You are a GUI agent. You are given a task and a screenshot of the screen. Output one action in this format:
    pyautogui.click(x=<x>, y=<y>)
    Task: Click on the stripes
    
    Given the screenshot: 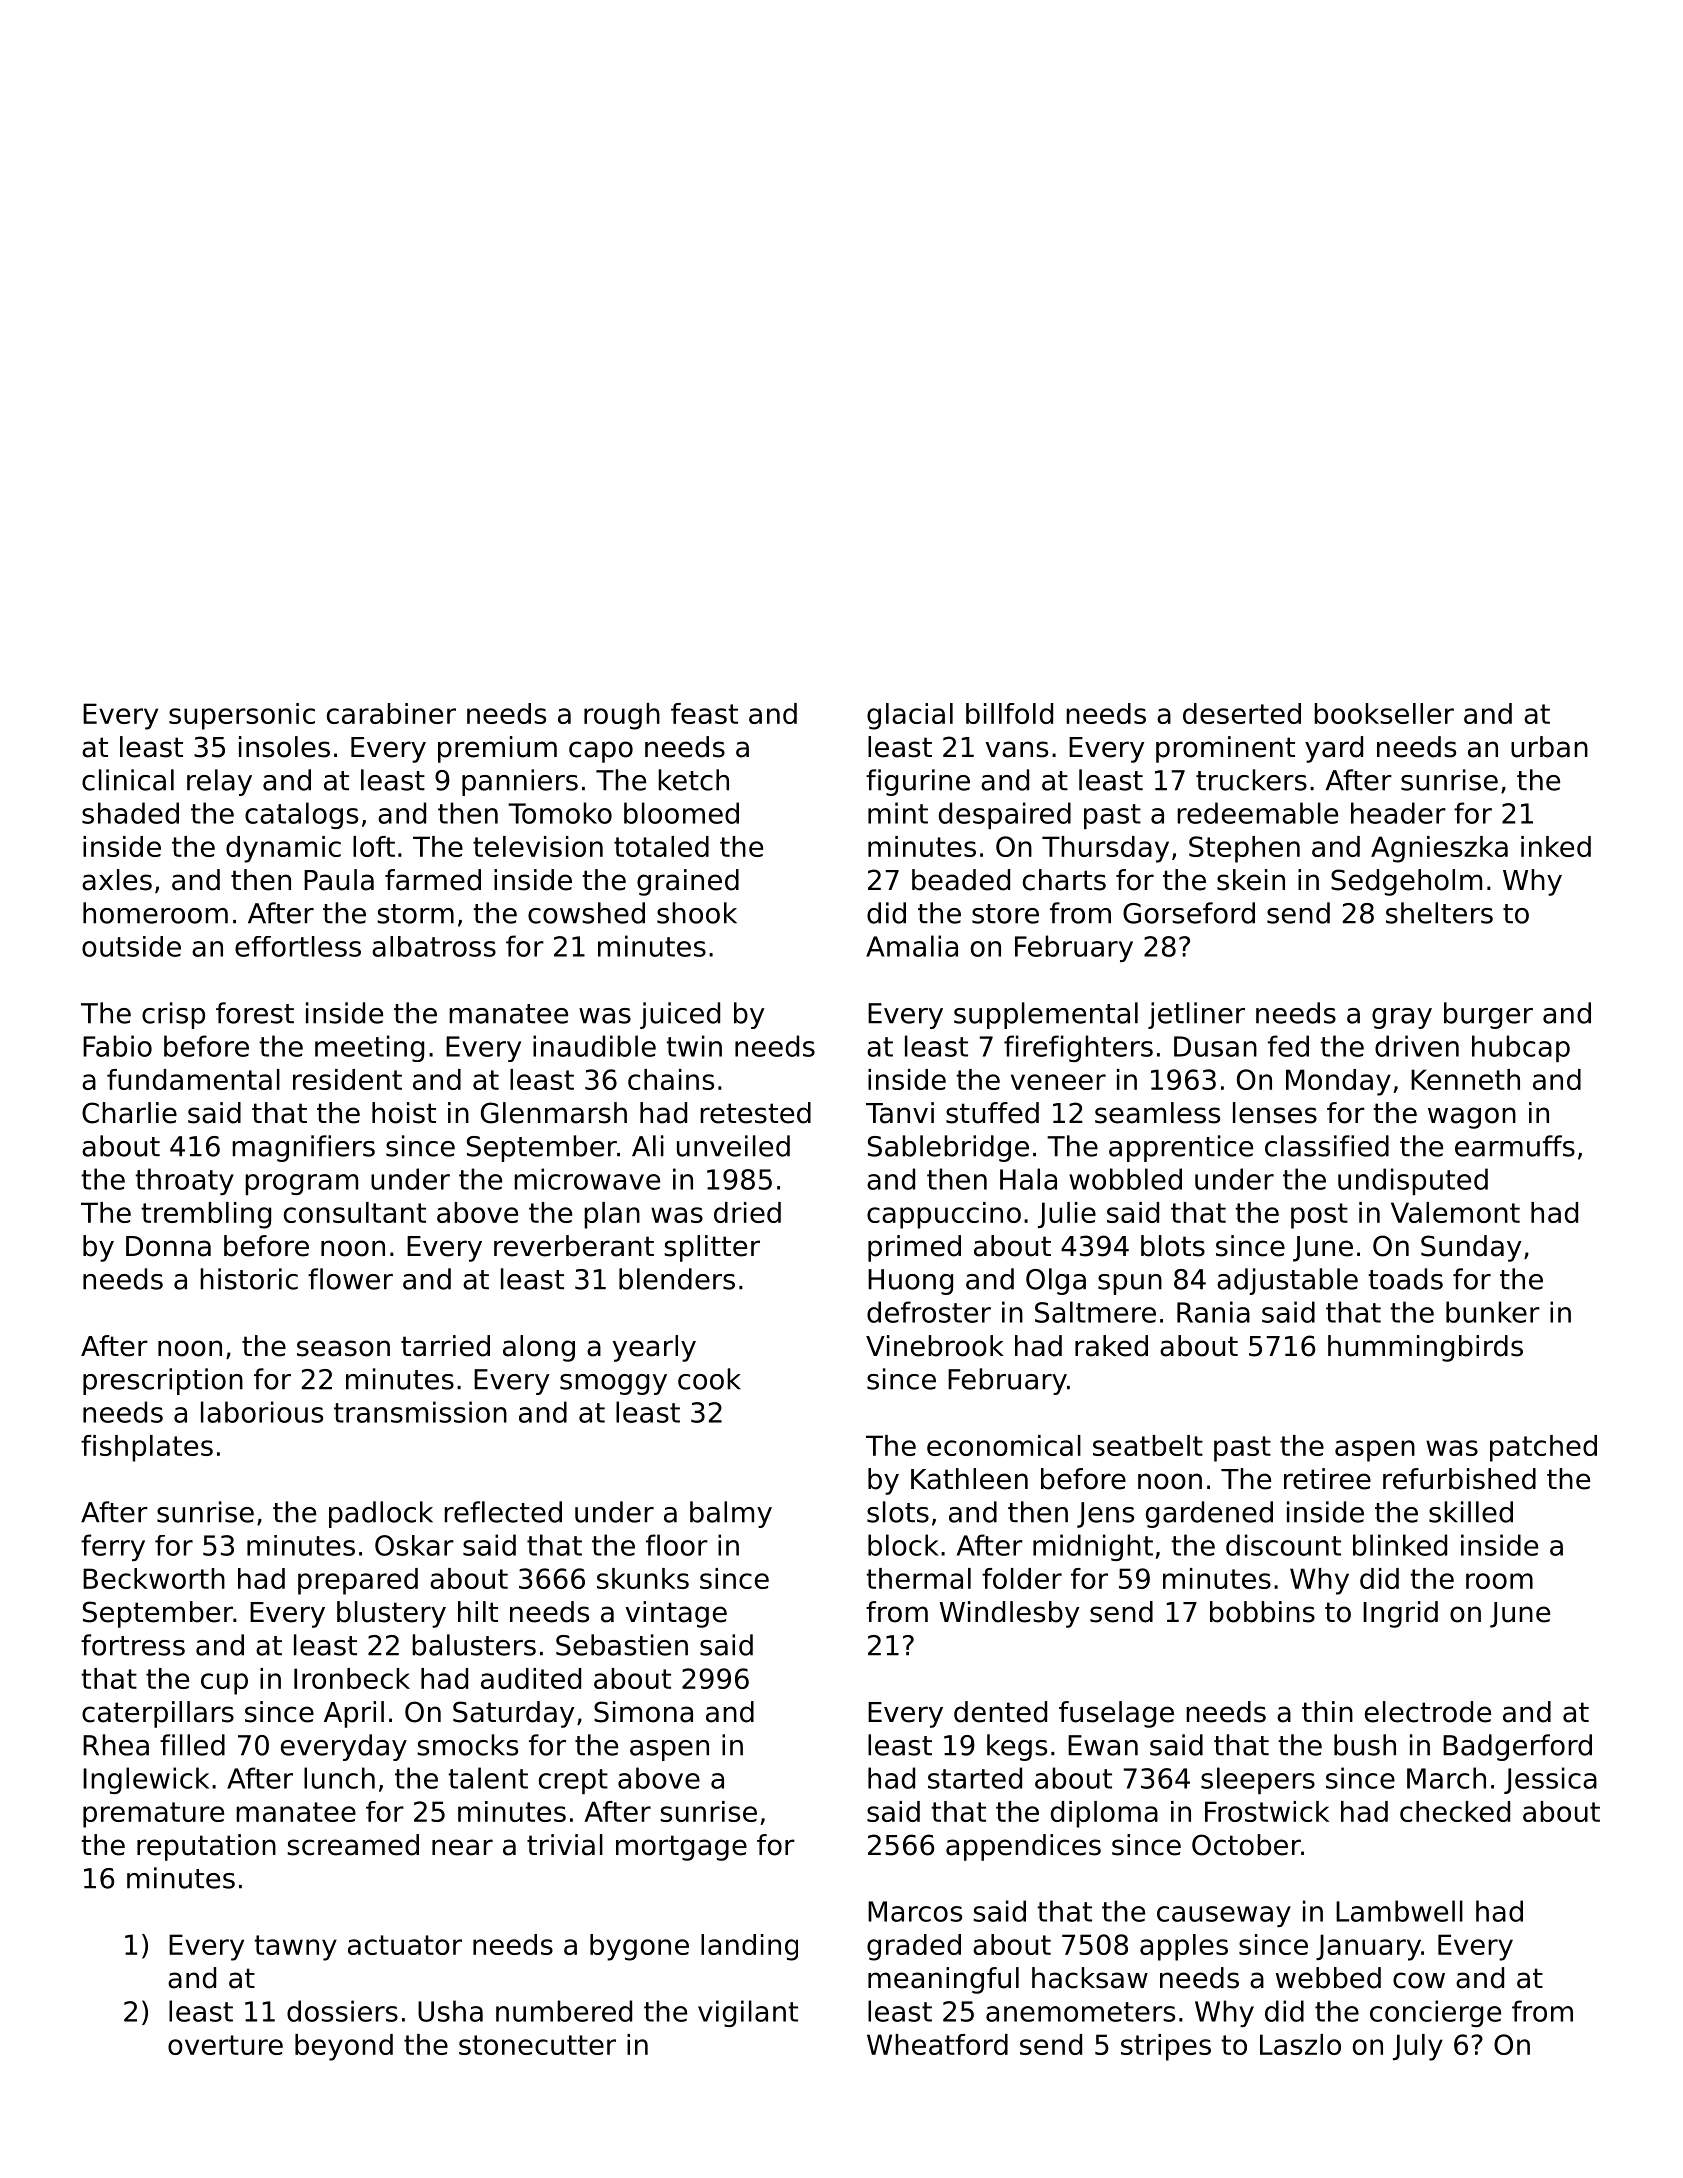 What is the action you would take?
    pyautogui.click(x=1166, y=2047)
